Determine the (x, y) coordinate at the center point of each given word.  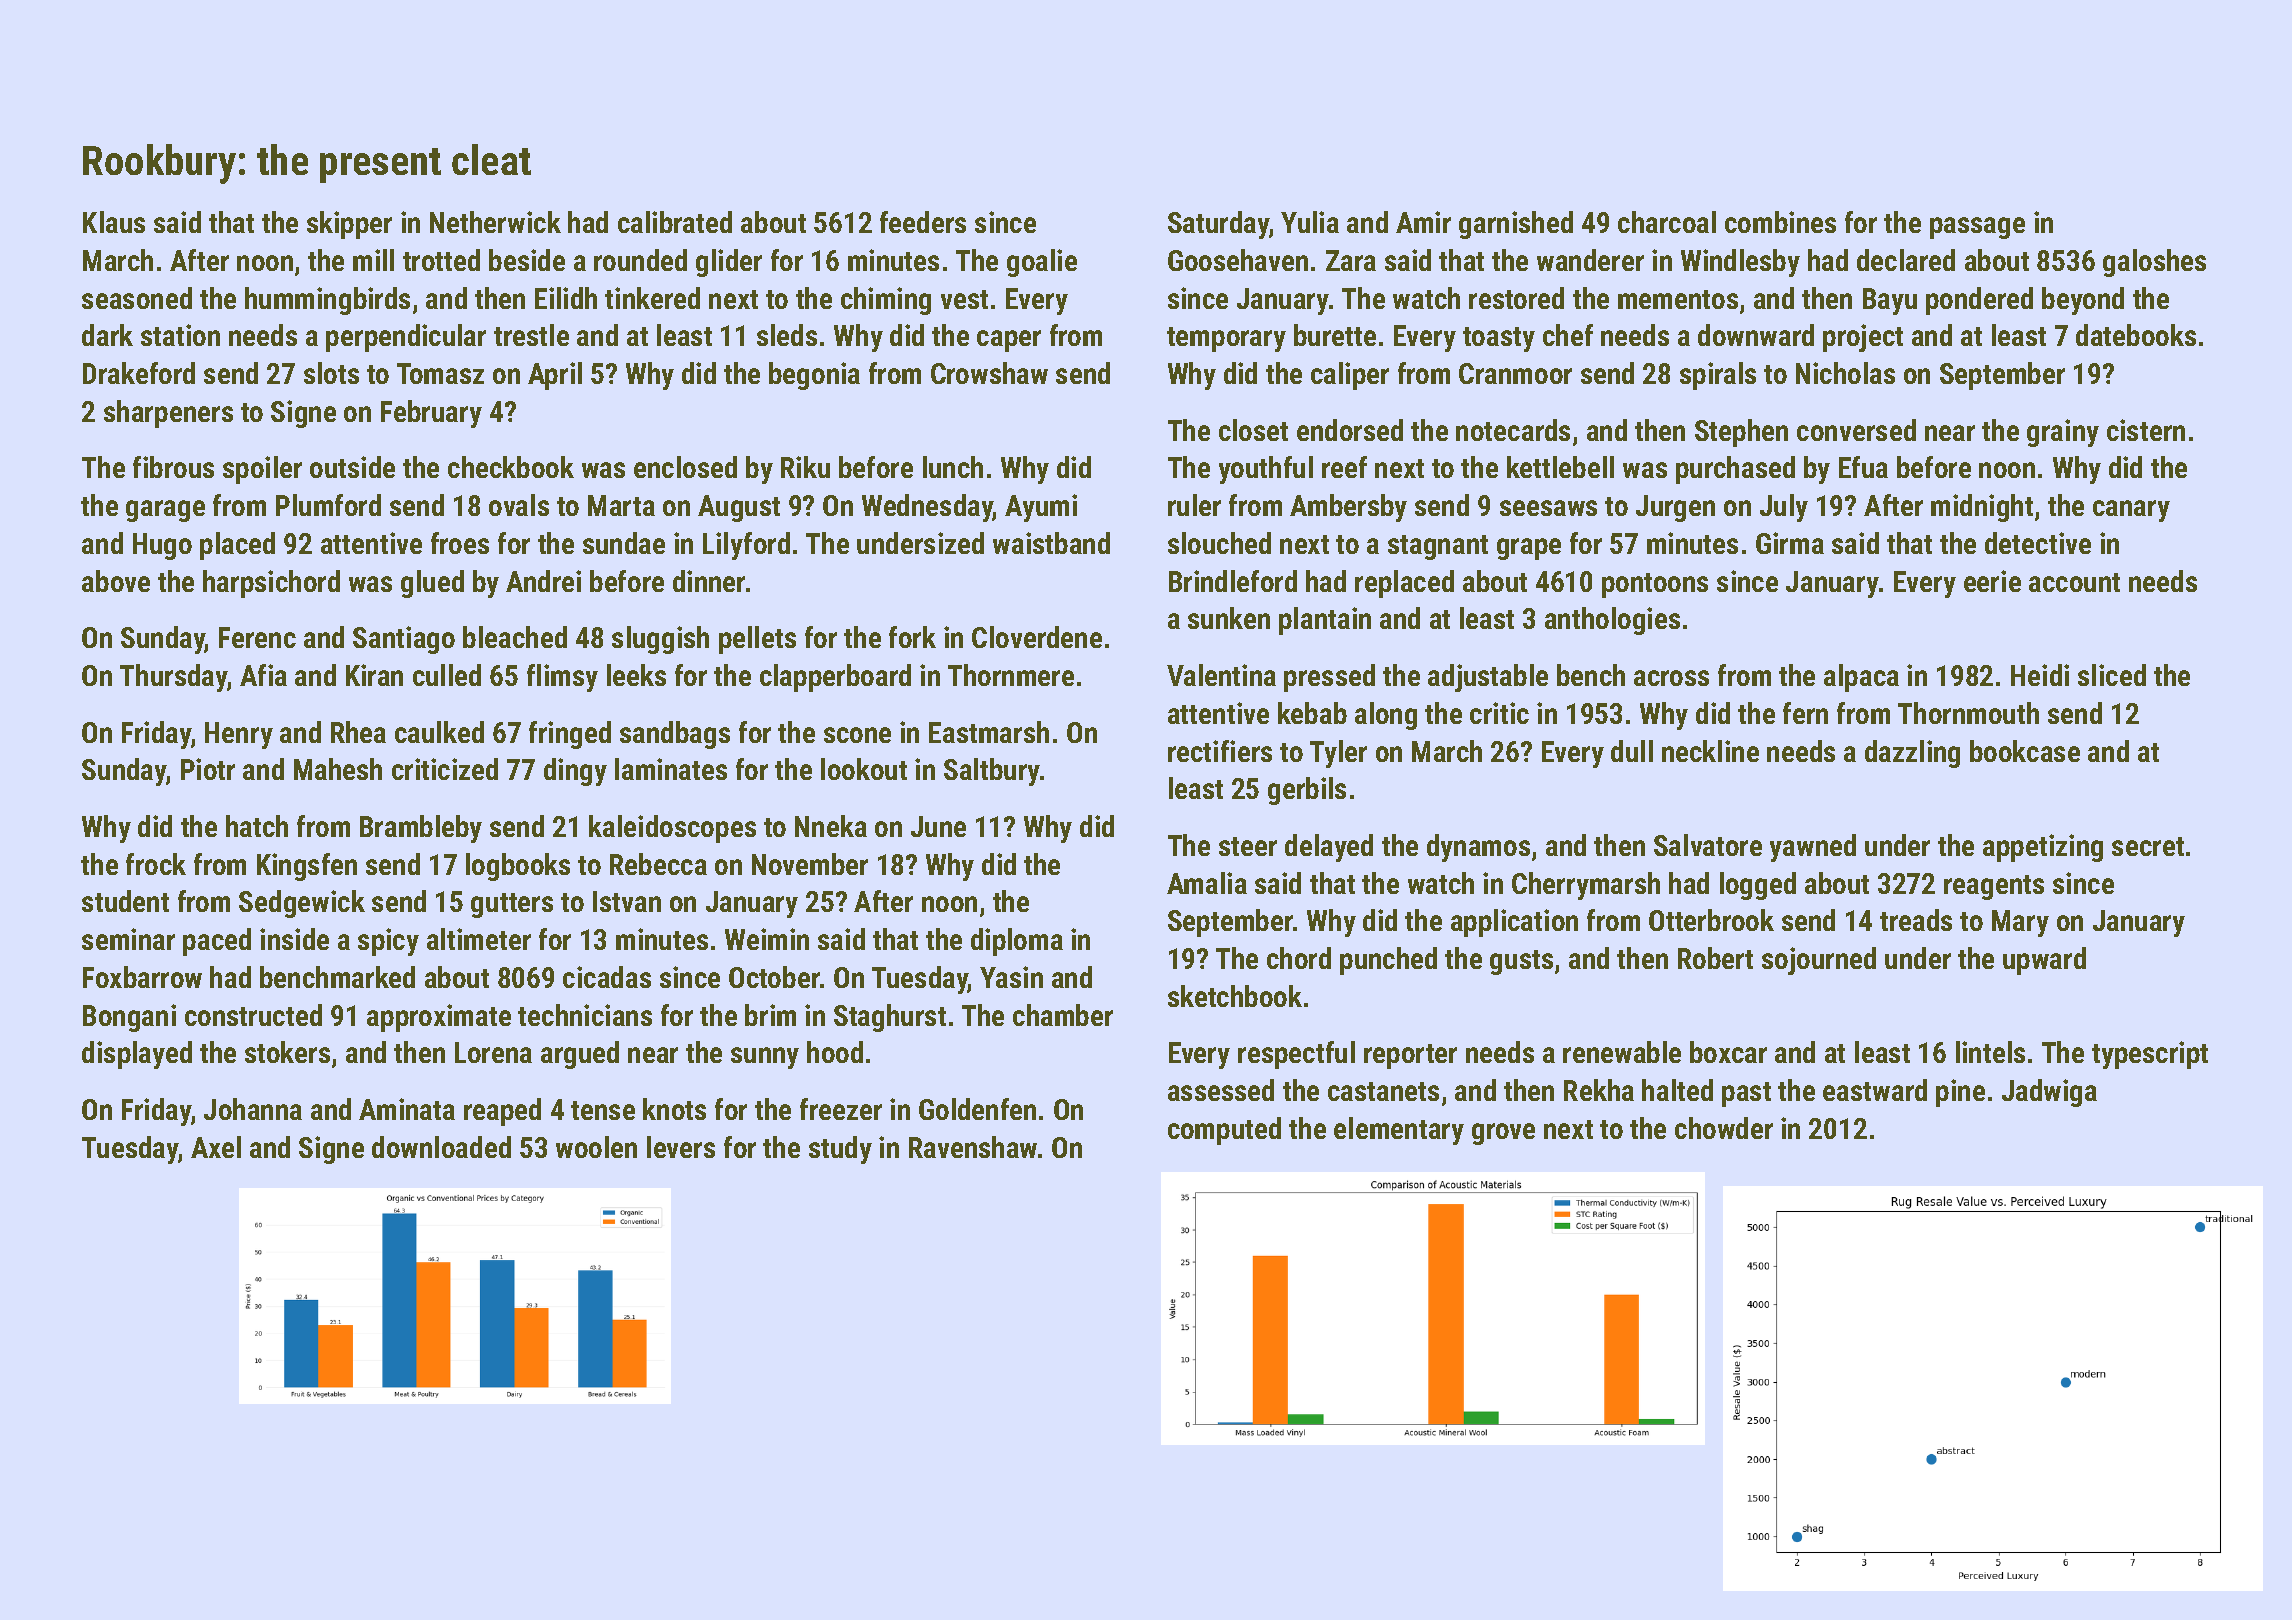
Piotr (208, 769)
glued (432, 584)
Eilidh (566, 298)
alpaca (1861, 678)
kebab (1312, 713)
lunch (953, 467)
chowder (1724, 1128)
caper (1009, 341)
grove (1503, 1134)
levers (681, 1147)
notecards (1513, 430)
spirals (1718, 376)
